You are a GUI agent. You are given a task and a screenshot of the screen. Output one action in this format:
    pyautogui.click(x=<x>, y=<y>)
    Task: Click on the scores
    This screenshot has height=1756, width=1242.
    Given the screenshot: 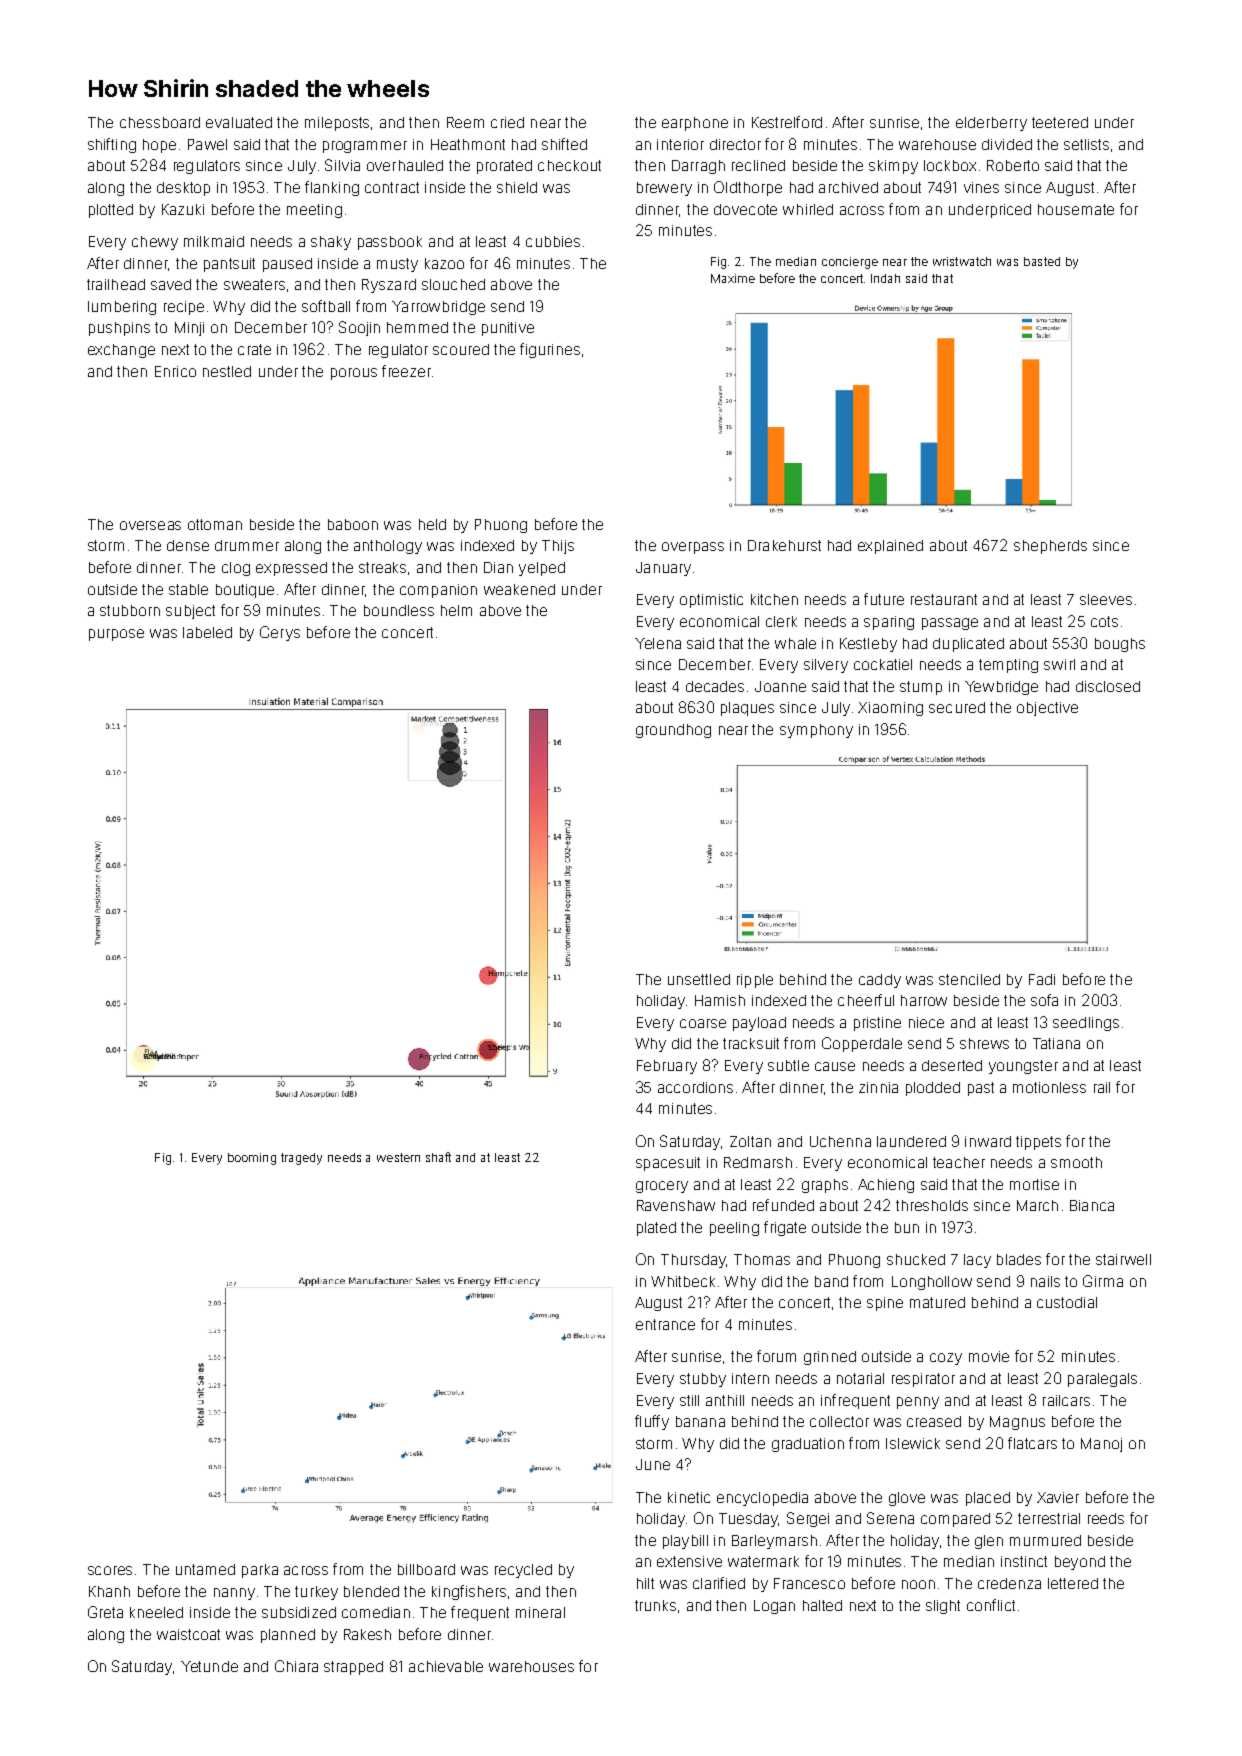 What is the action you would take?
    pyautogui.click(x=110, y=1570)
